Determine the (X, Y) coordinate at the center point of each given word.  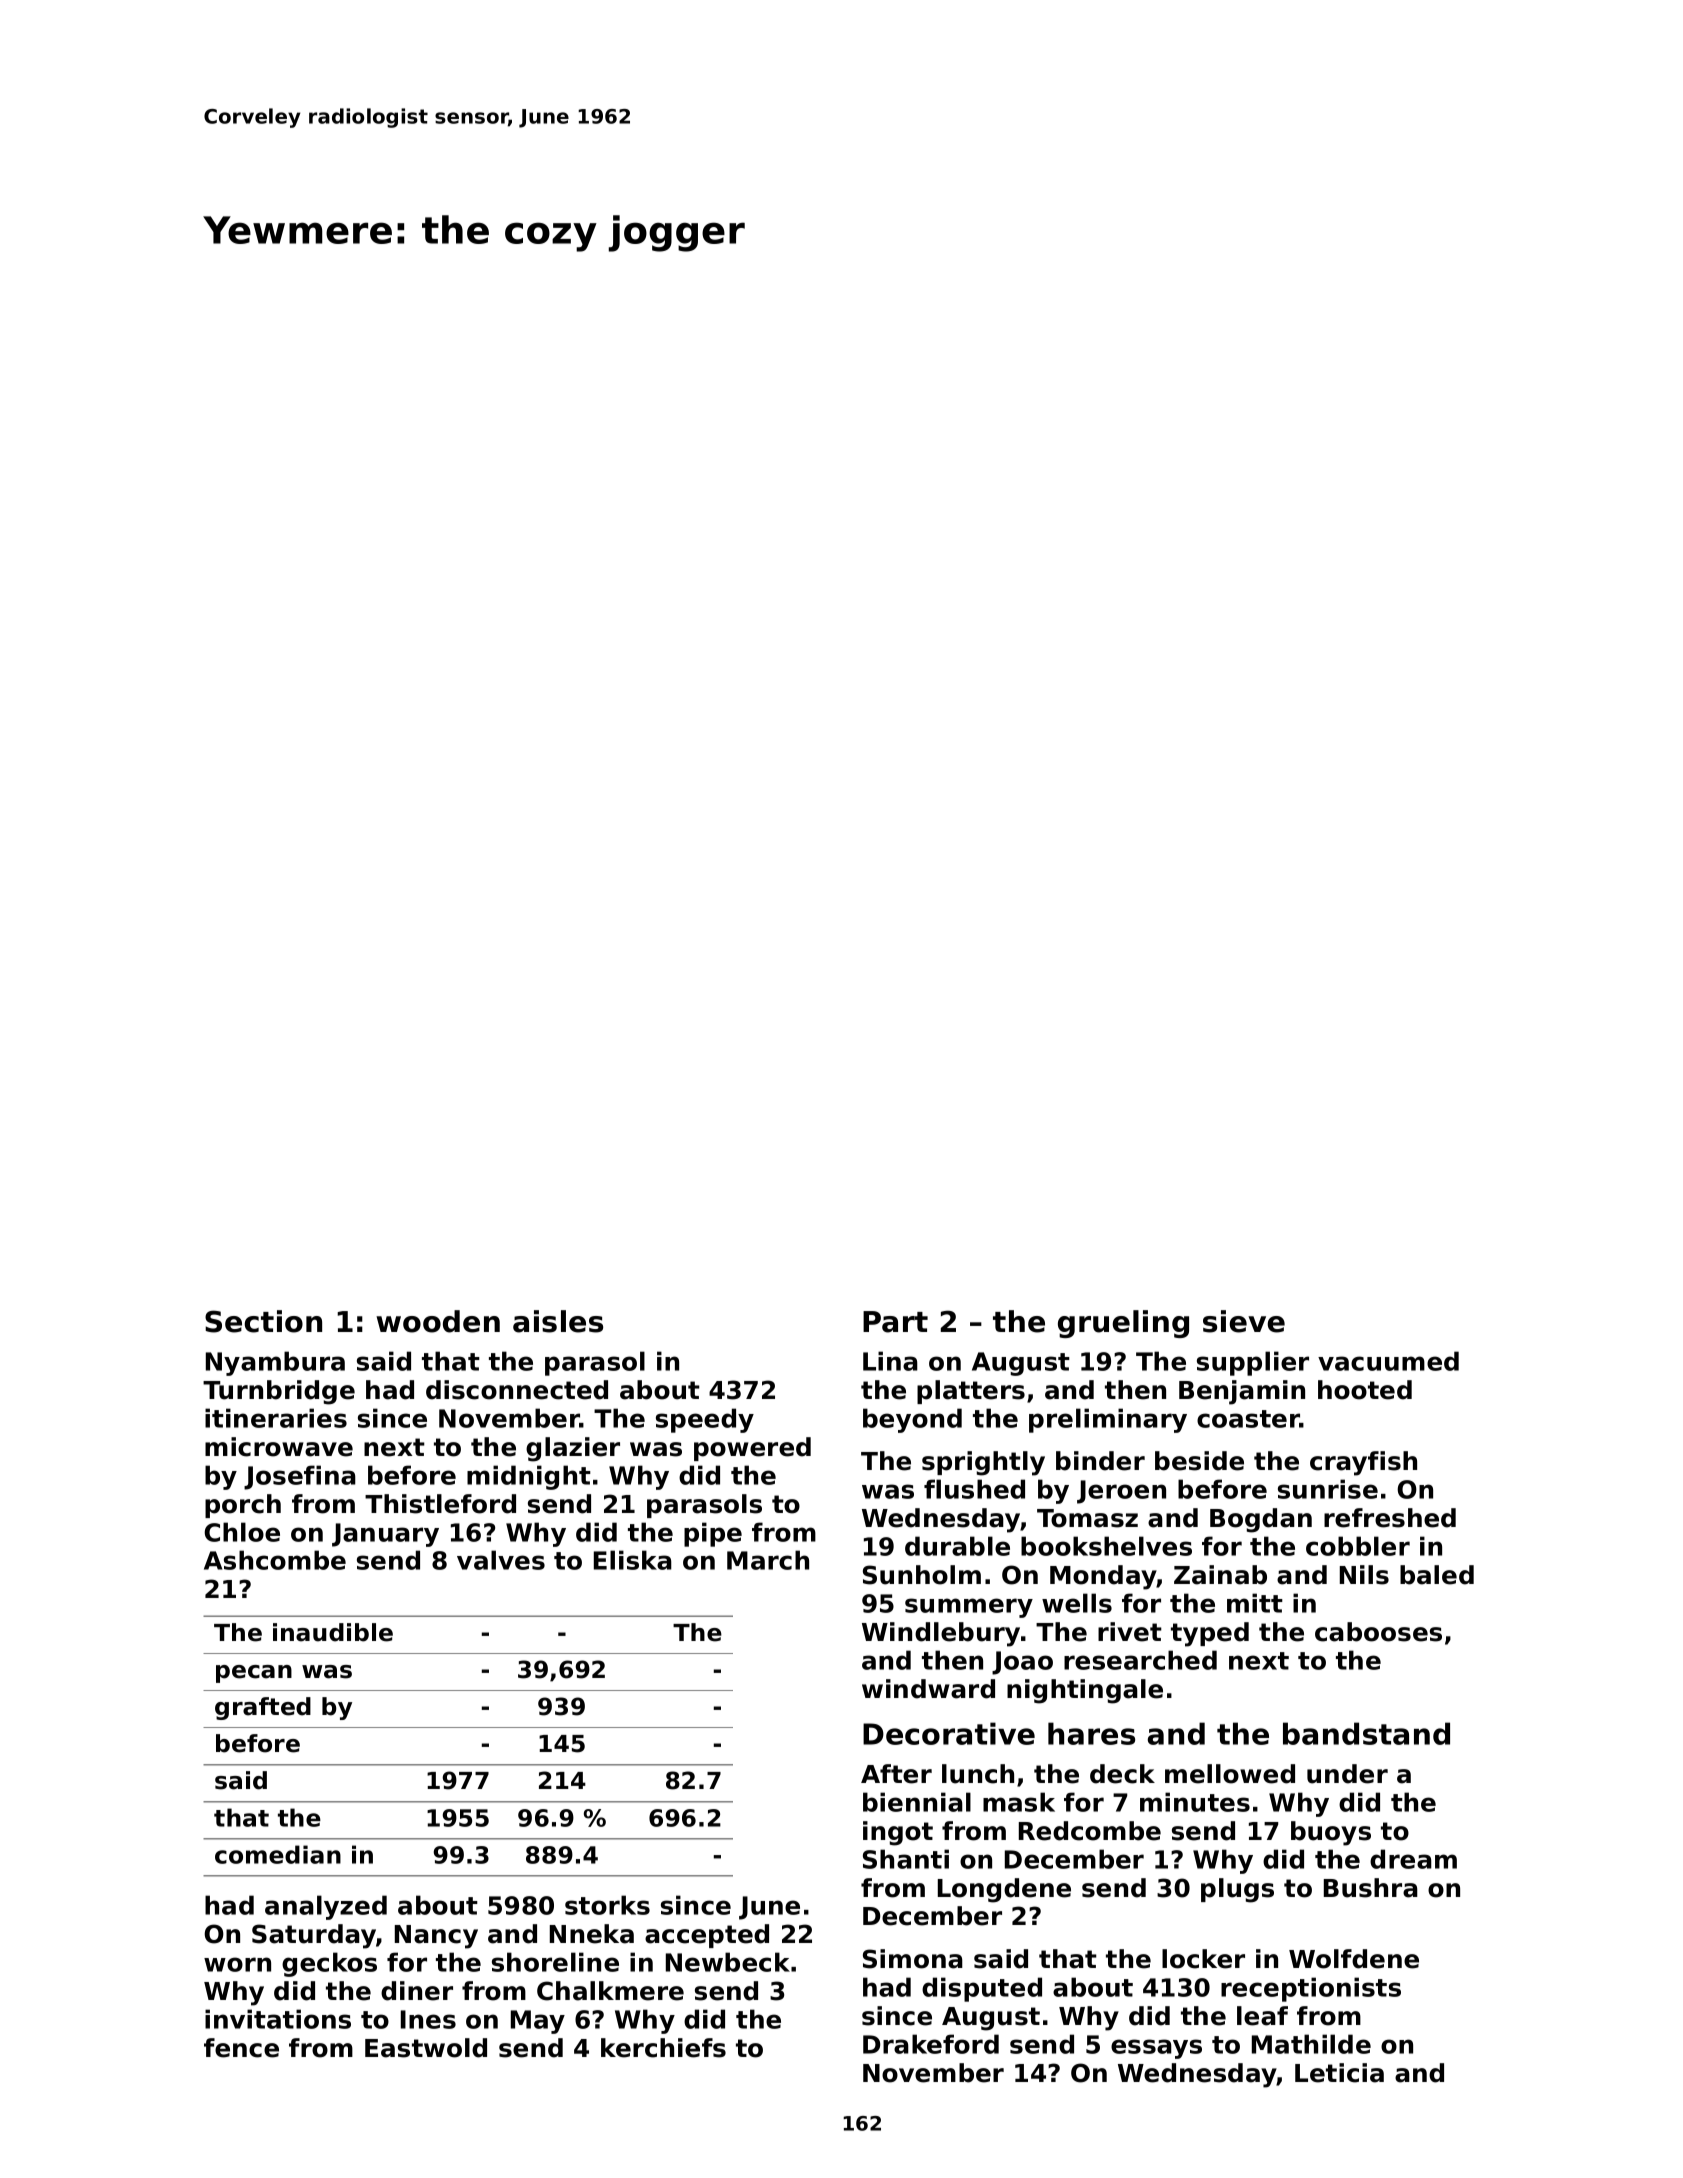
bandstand (1366, 1733)
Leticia (1339, 2073)
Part (895, 1322)
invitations (278, 2019)
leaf (1262, 2016)
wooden (438, 1321)
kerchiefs (663, 2048)
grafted (263, 1708)
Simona (913, 1959)
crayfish (1363, 1463)
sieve (1244, 1321)
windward (928, 1689)
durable (957, 1546)
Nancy (436, 1937)
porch (243, 1506)
